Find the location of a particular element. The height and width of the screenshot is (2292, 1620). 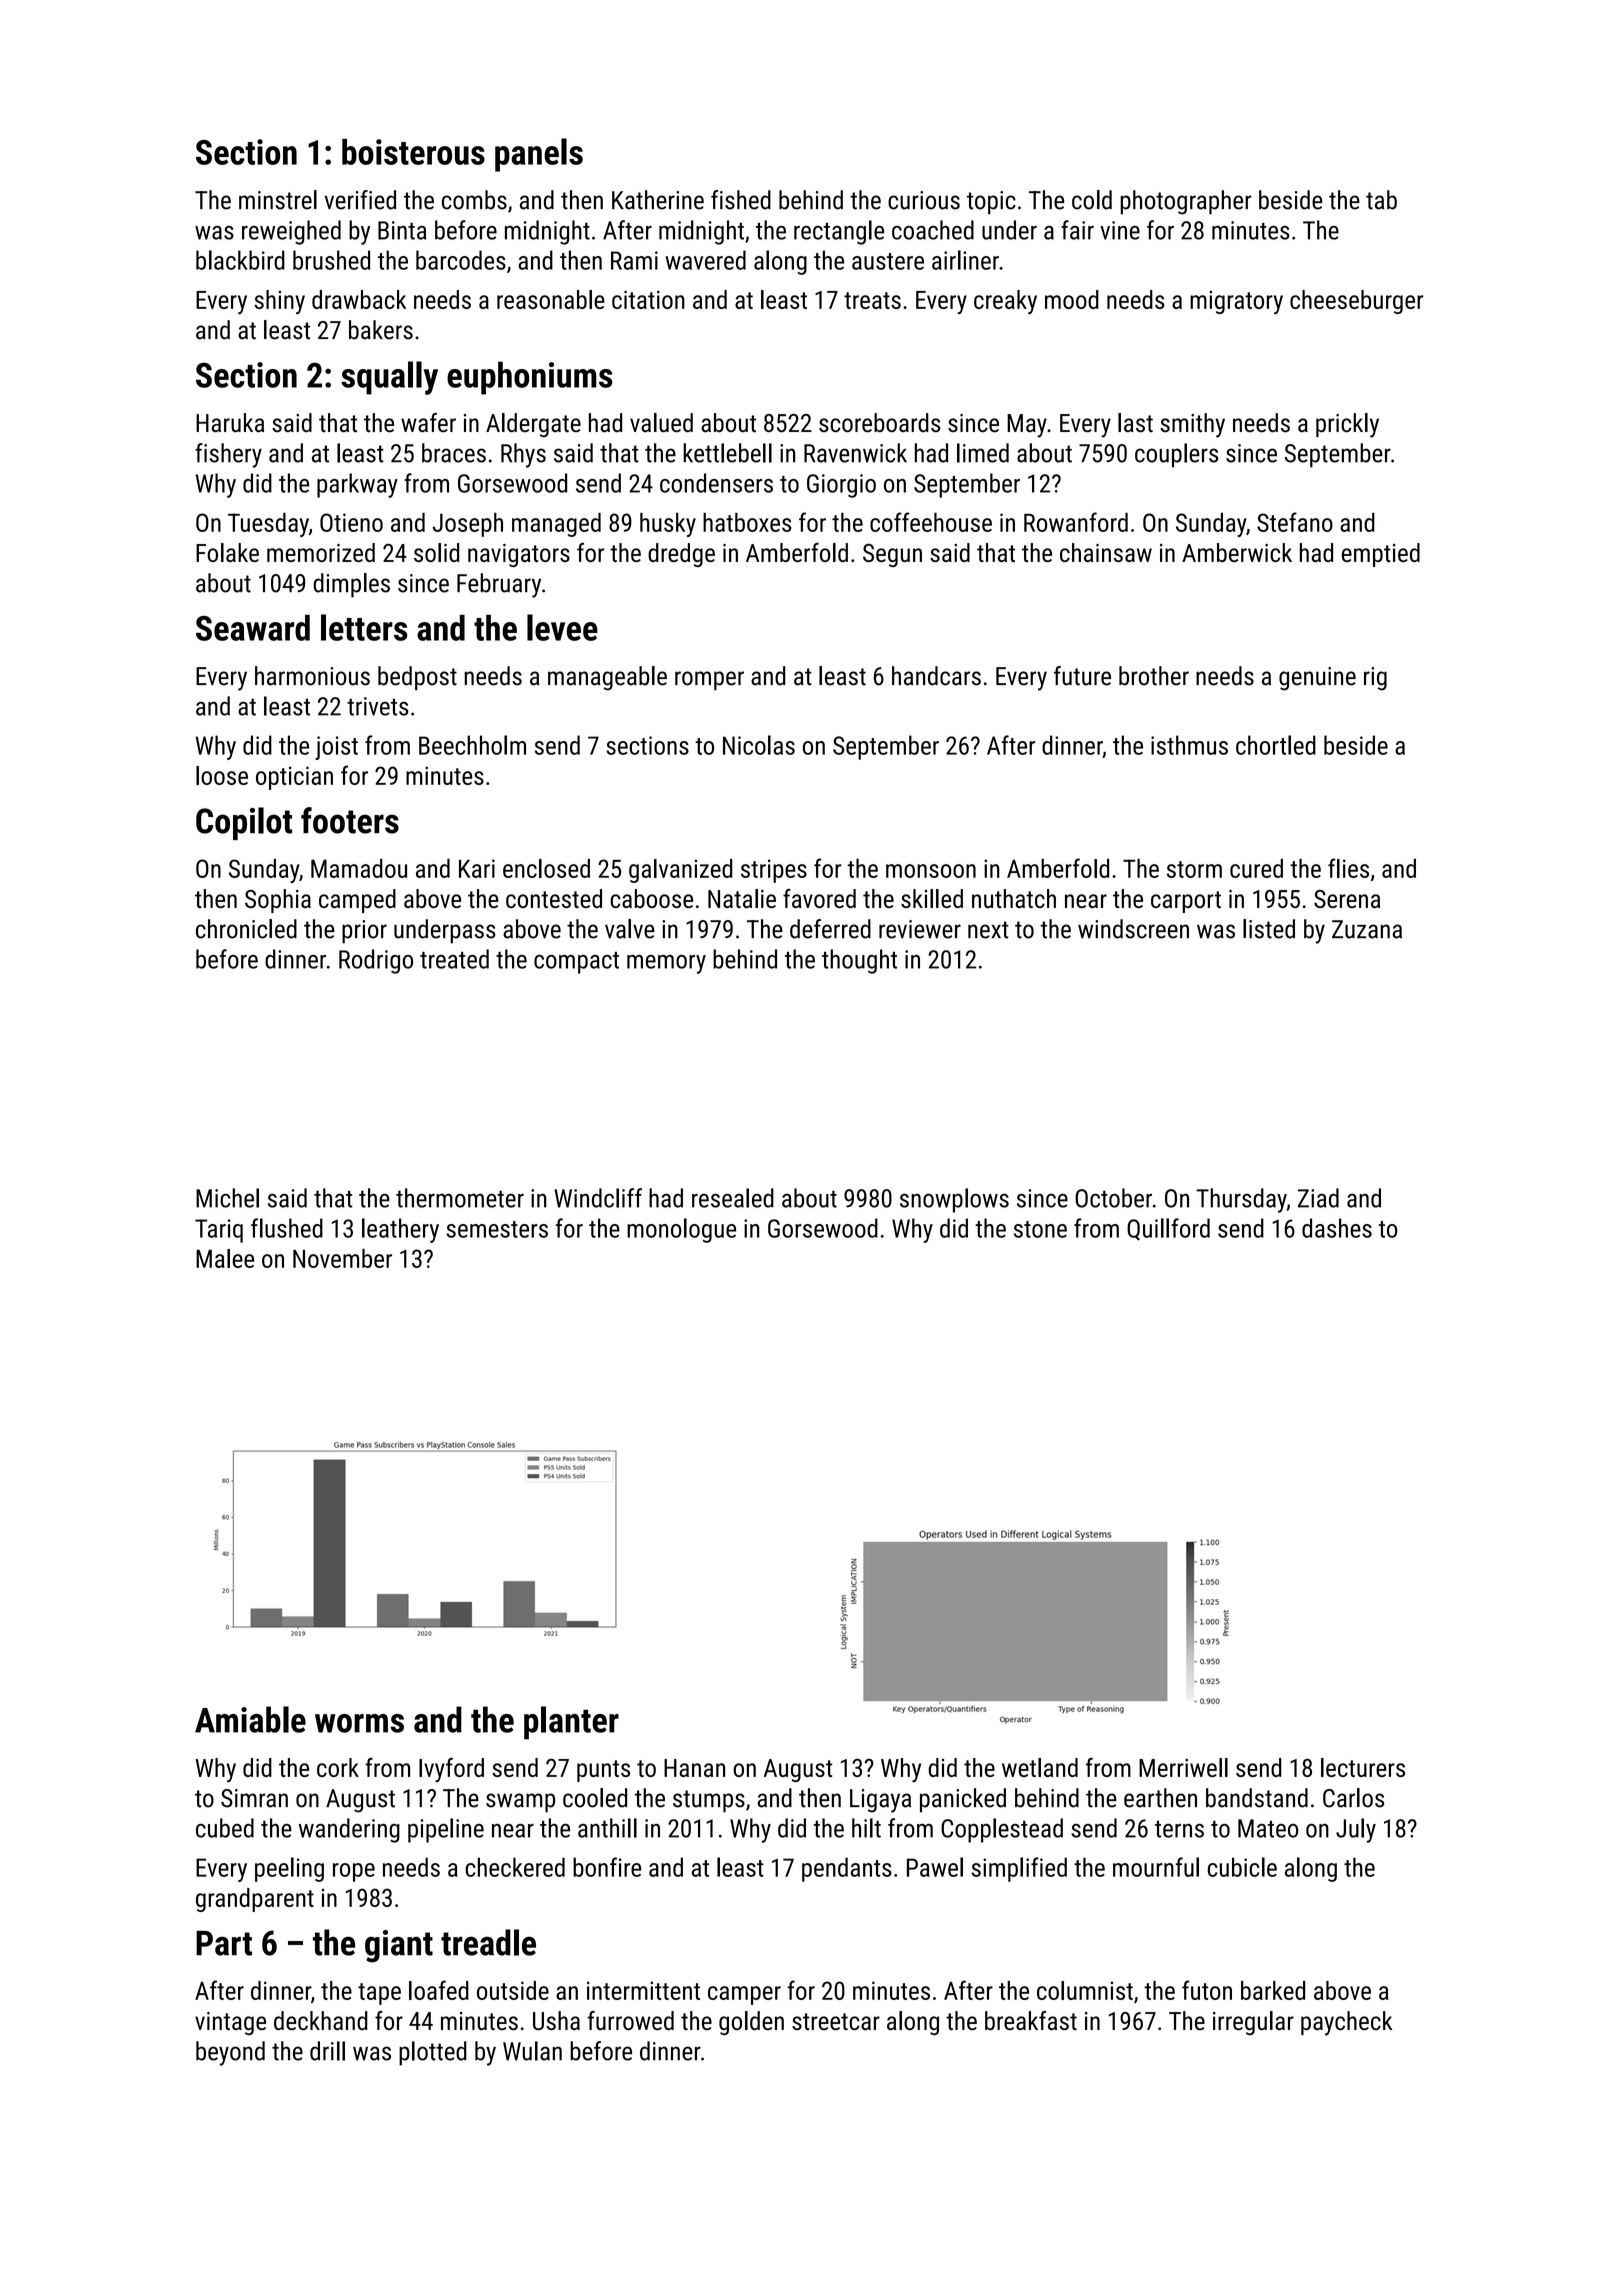

streetcar is located at coordinates (836, 2021).
